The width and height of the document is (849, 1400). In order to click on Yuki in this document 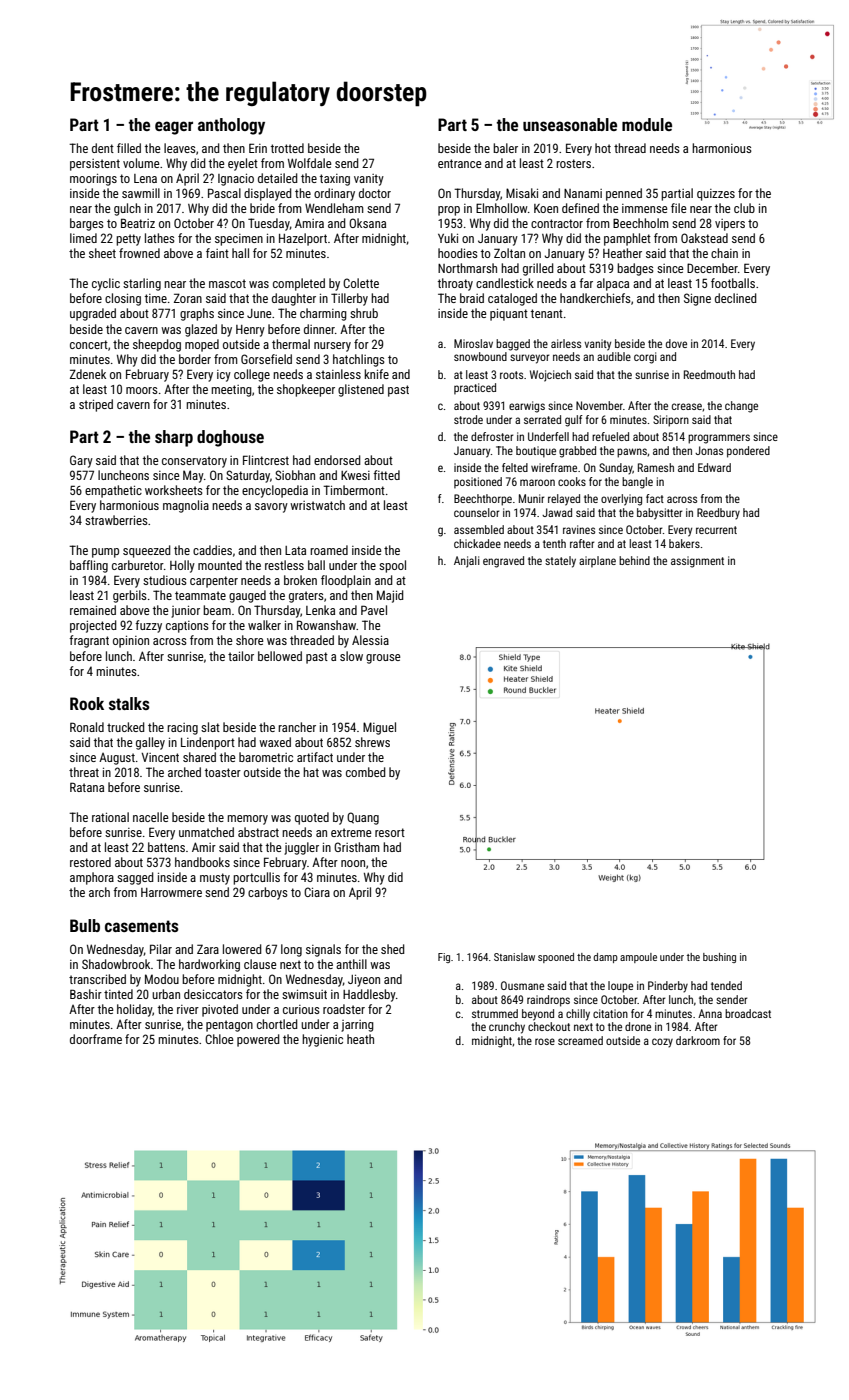, I will do `click(448, 238)`.
